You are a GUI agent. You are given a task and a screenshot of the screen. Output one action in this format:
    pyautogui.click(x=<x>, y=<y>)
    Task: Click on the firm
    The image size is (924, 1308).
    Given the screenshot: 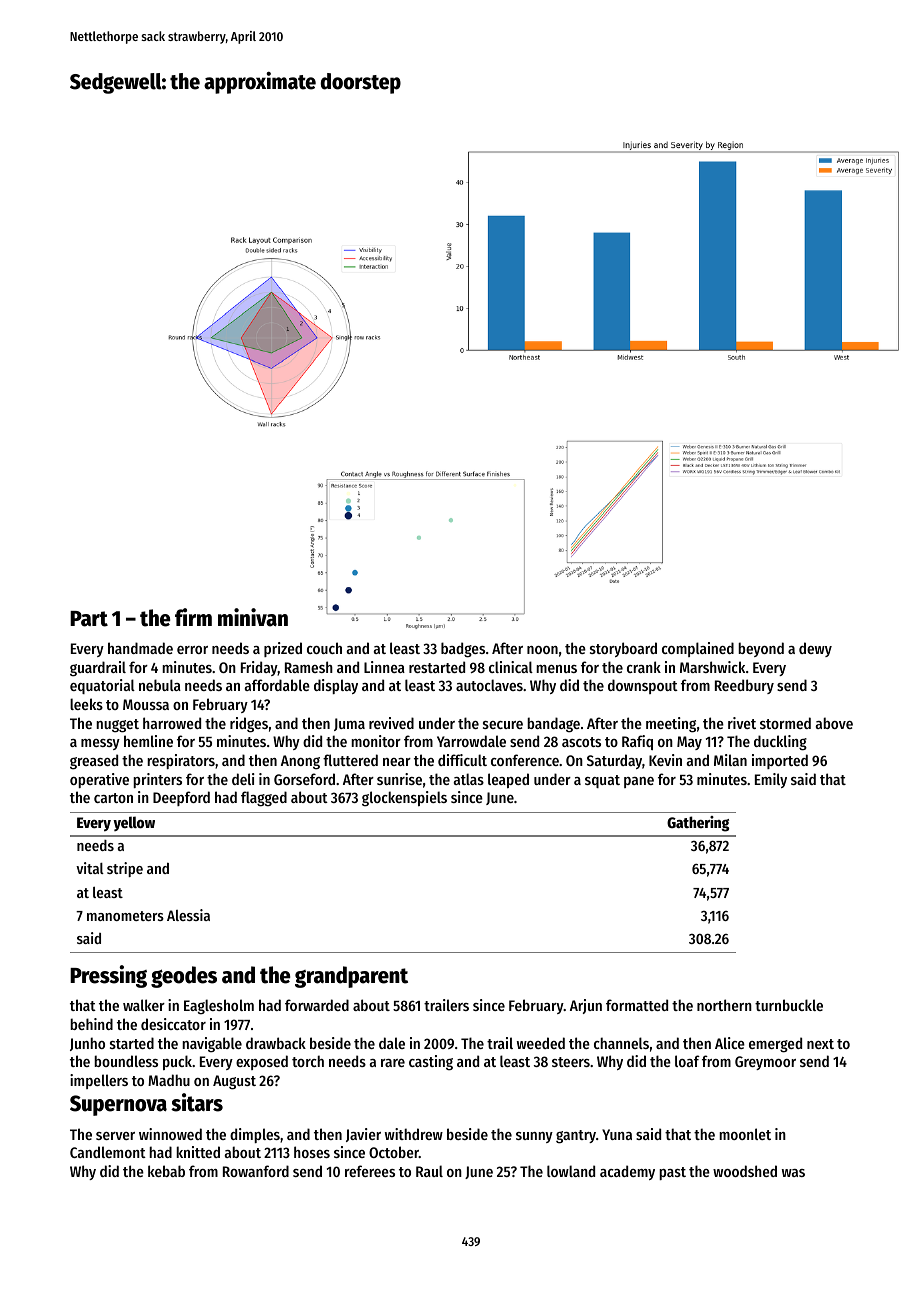 What is the action you would take?
    pyautogui.click(x=193, y=617)
